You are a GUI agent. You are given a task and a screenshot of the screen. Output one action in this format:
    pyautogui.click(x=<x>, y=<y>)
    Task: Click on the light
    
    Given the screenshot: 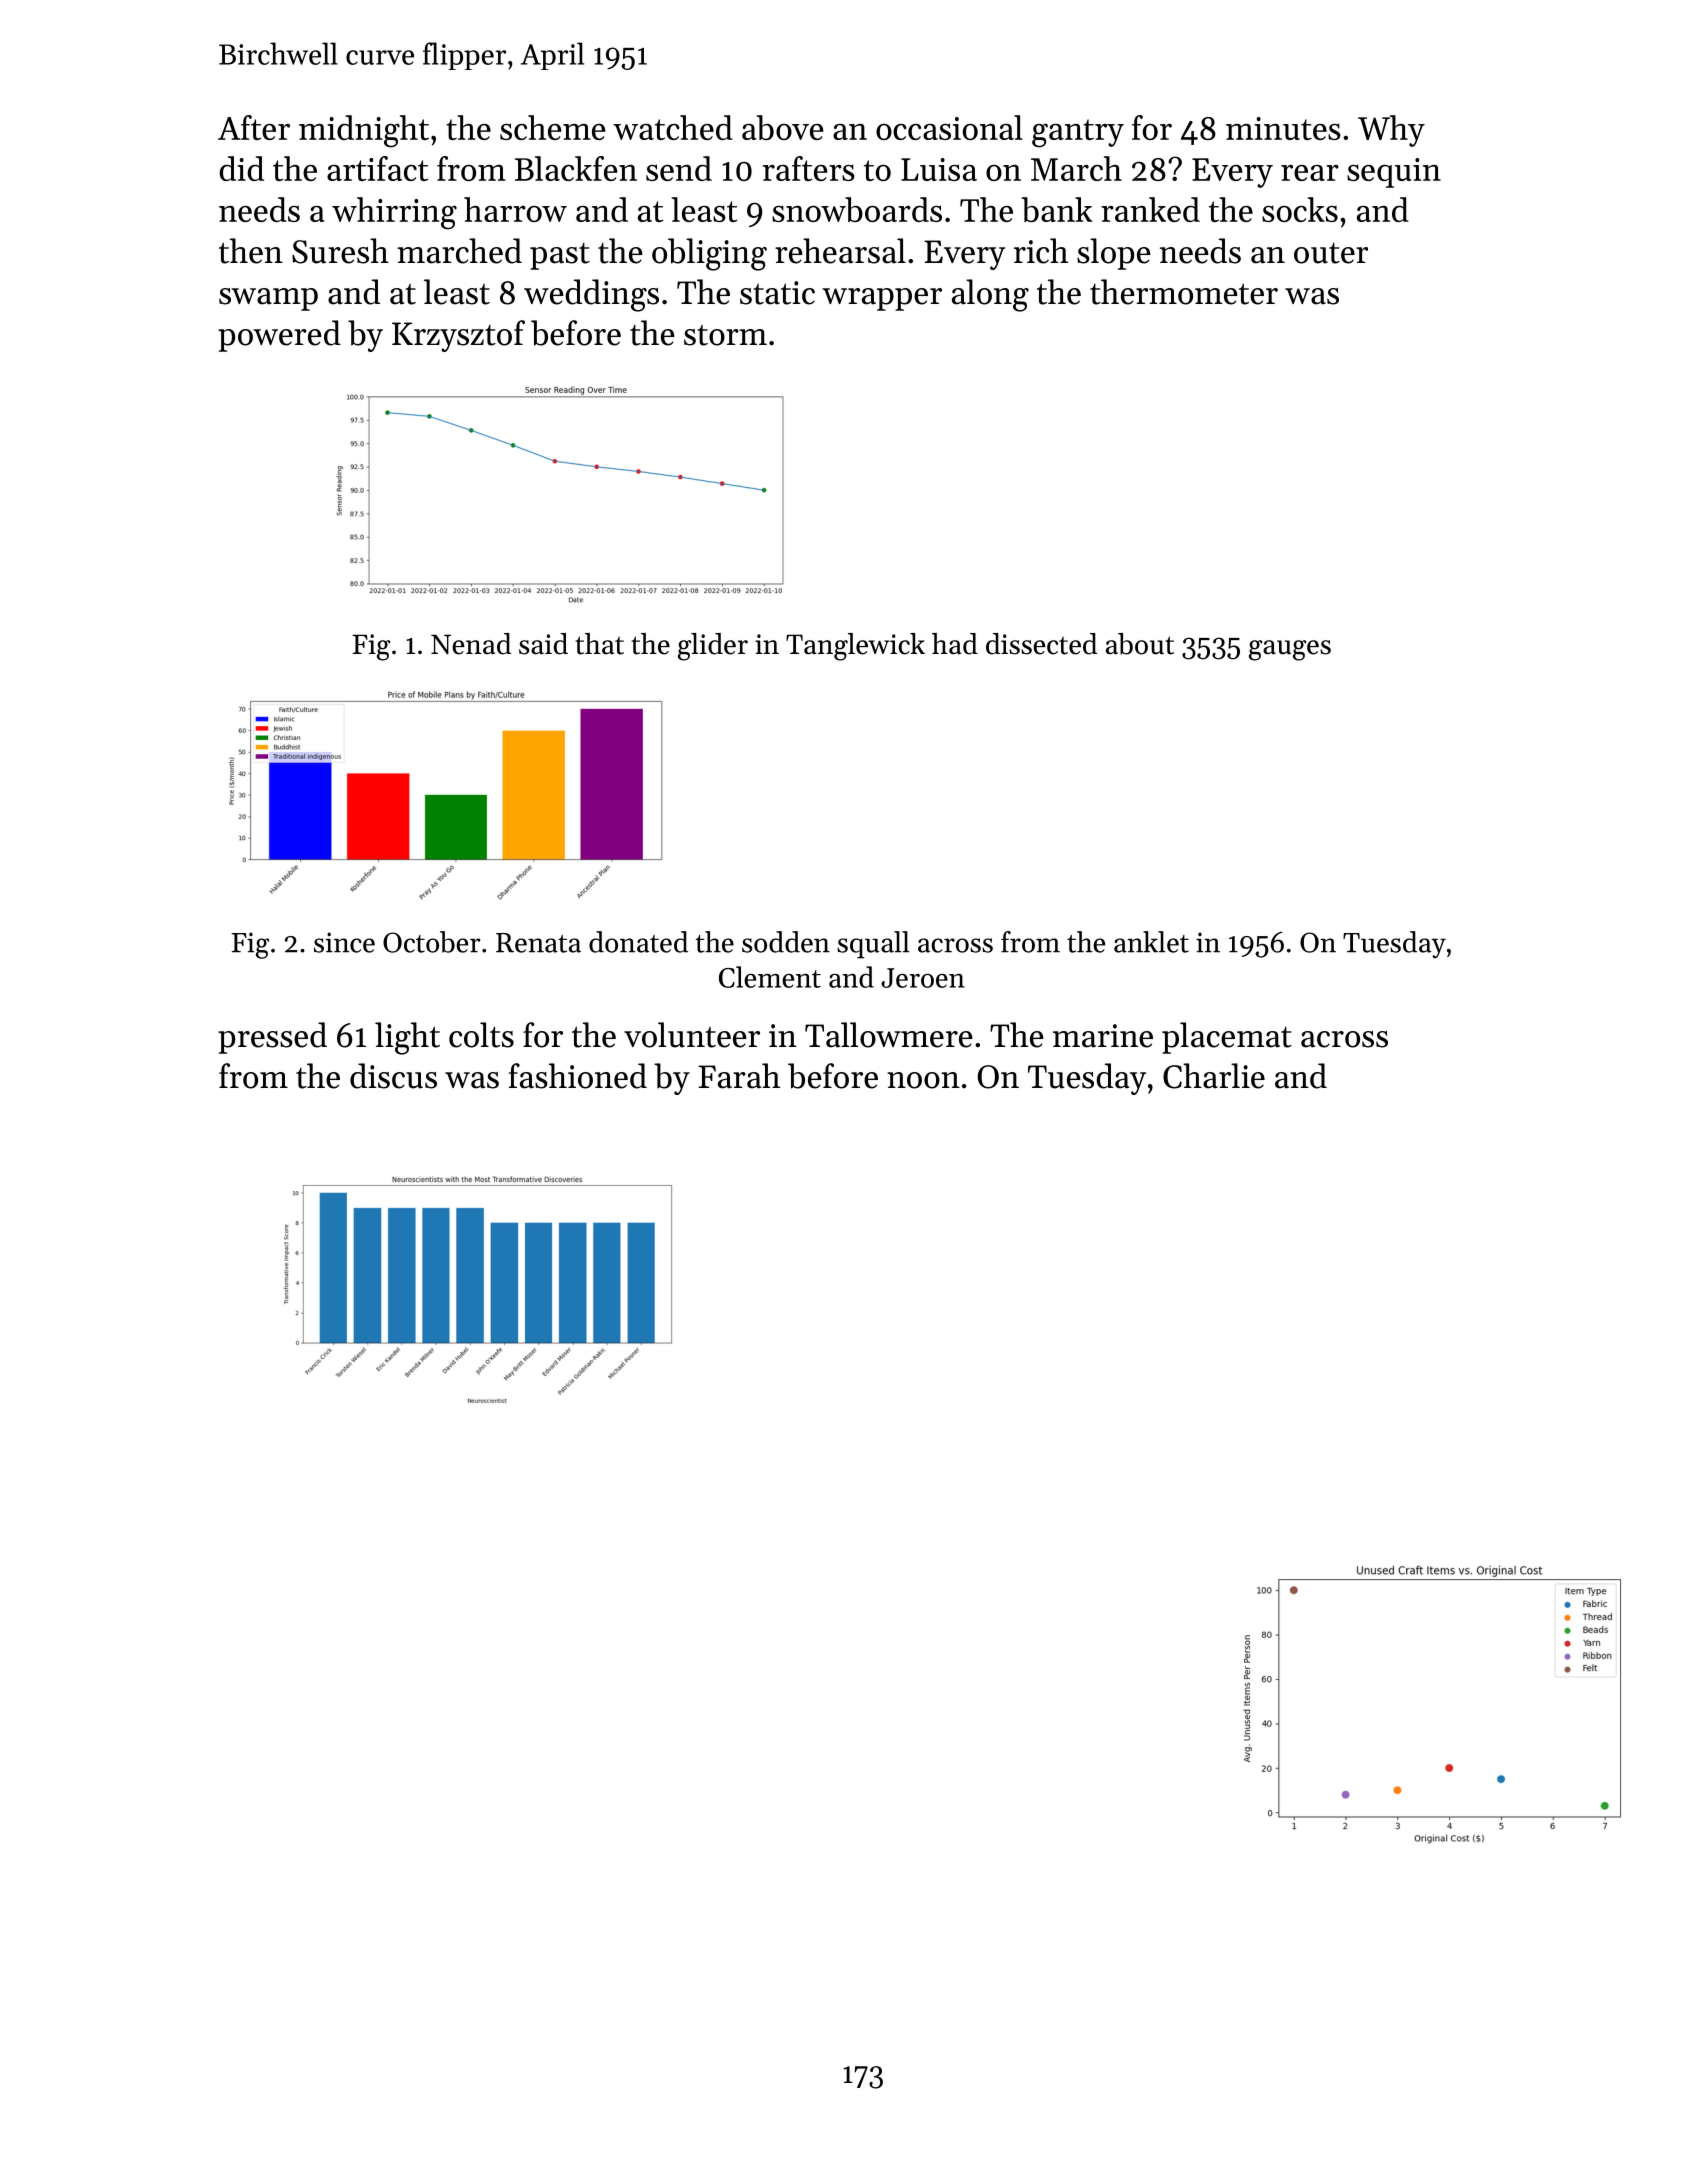 What is the action you would take?
    pyautogui.click(x=407, y=1038)
